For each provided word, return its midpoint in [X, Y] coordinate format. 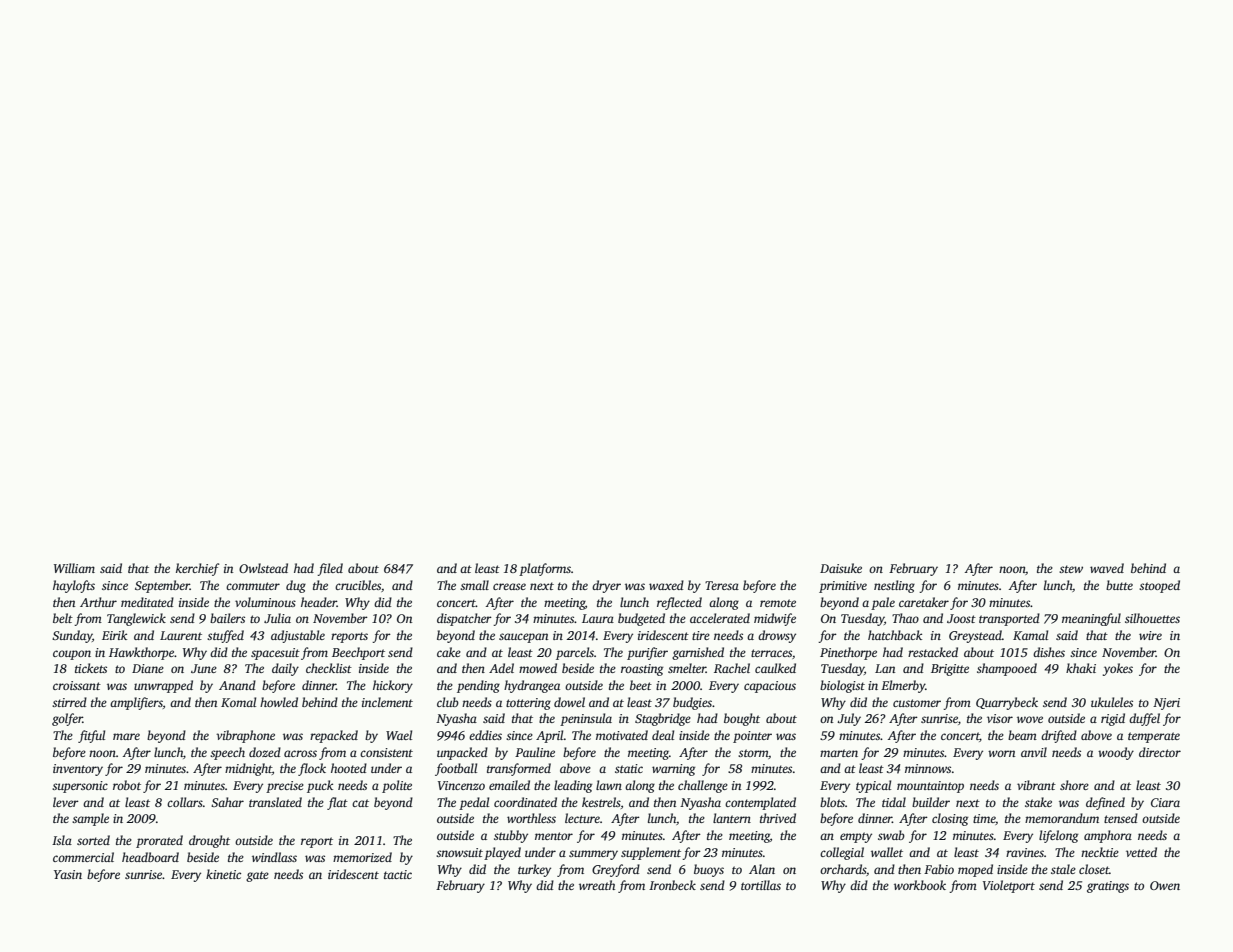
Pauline [535, 752]
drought [209, 841]
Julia [277, 618]
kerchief [198, 569]
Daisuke [841, 568]
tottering [528, 704]
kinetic [223, 874]
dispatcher [464, 619]
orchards [843, 869]
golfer [67, 719]
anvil [1034, 752]
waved [1107, 568]
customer [917, 703]
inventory [78, 770]
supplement [651, 853]
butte [1119, 585]
